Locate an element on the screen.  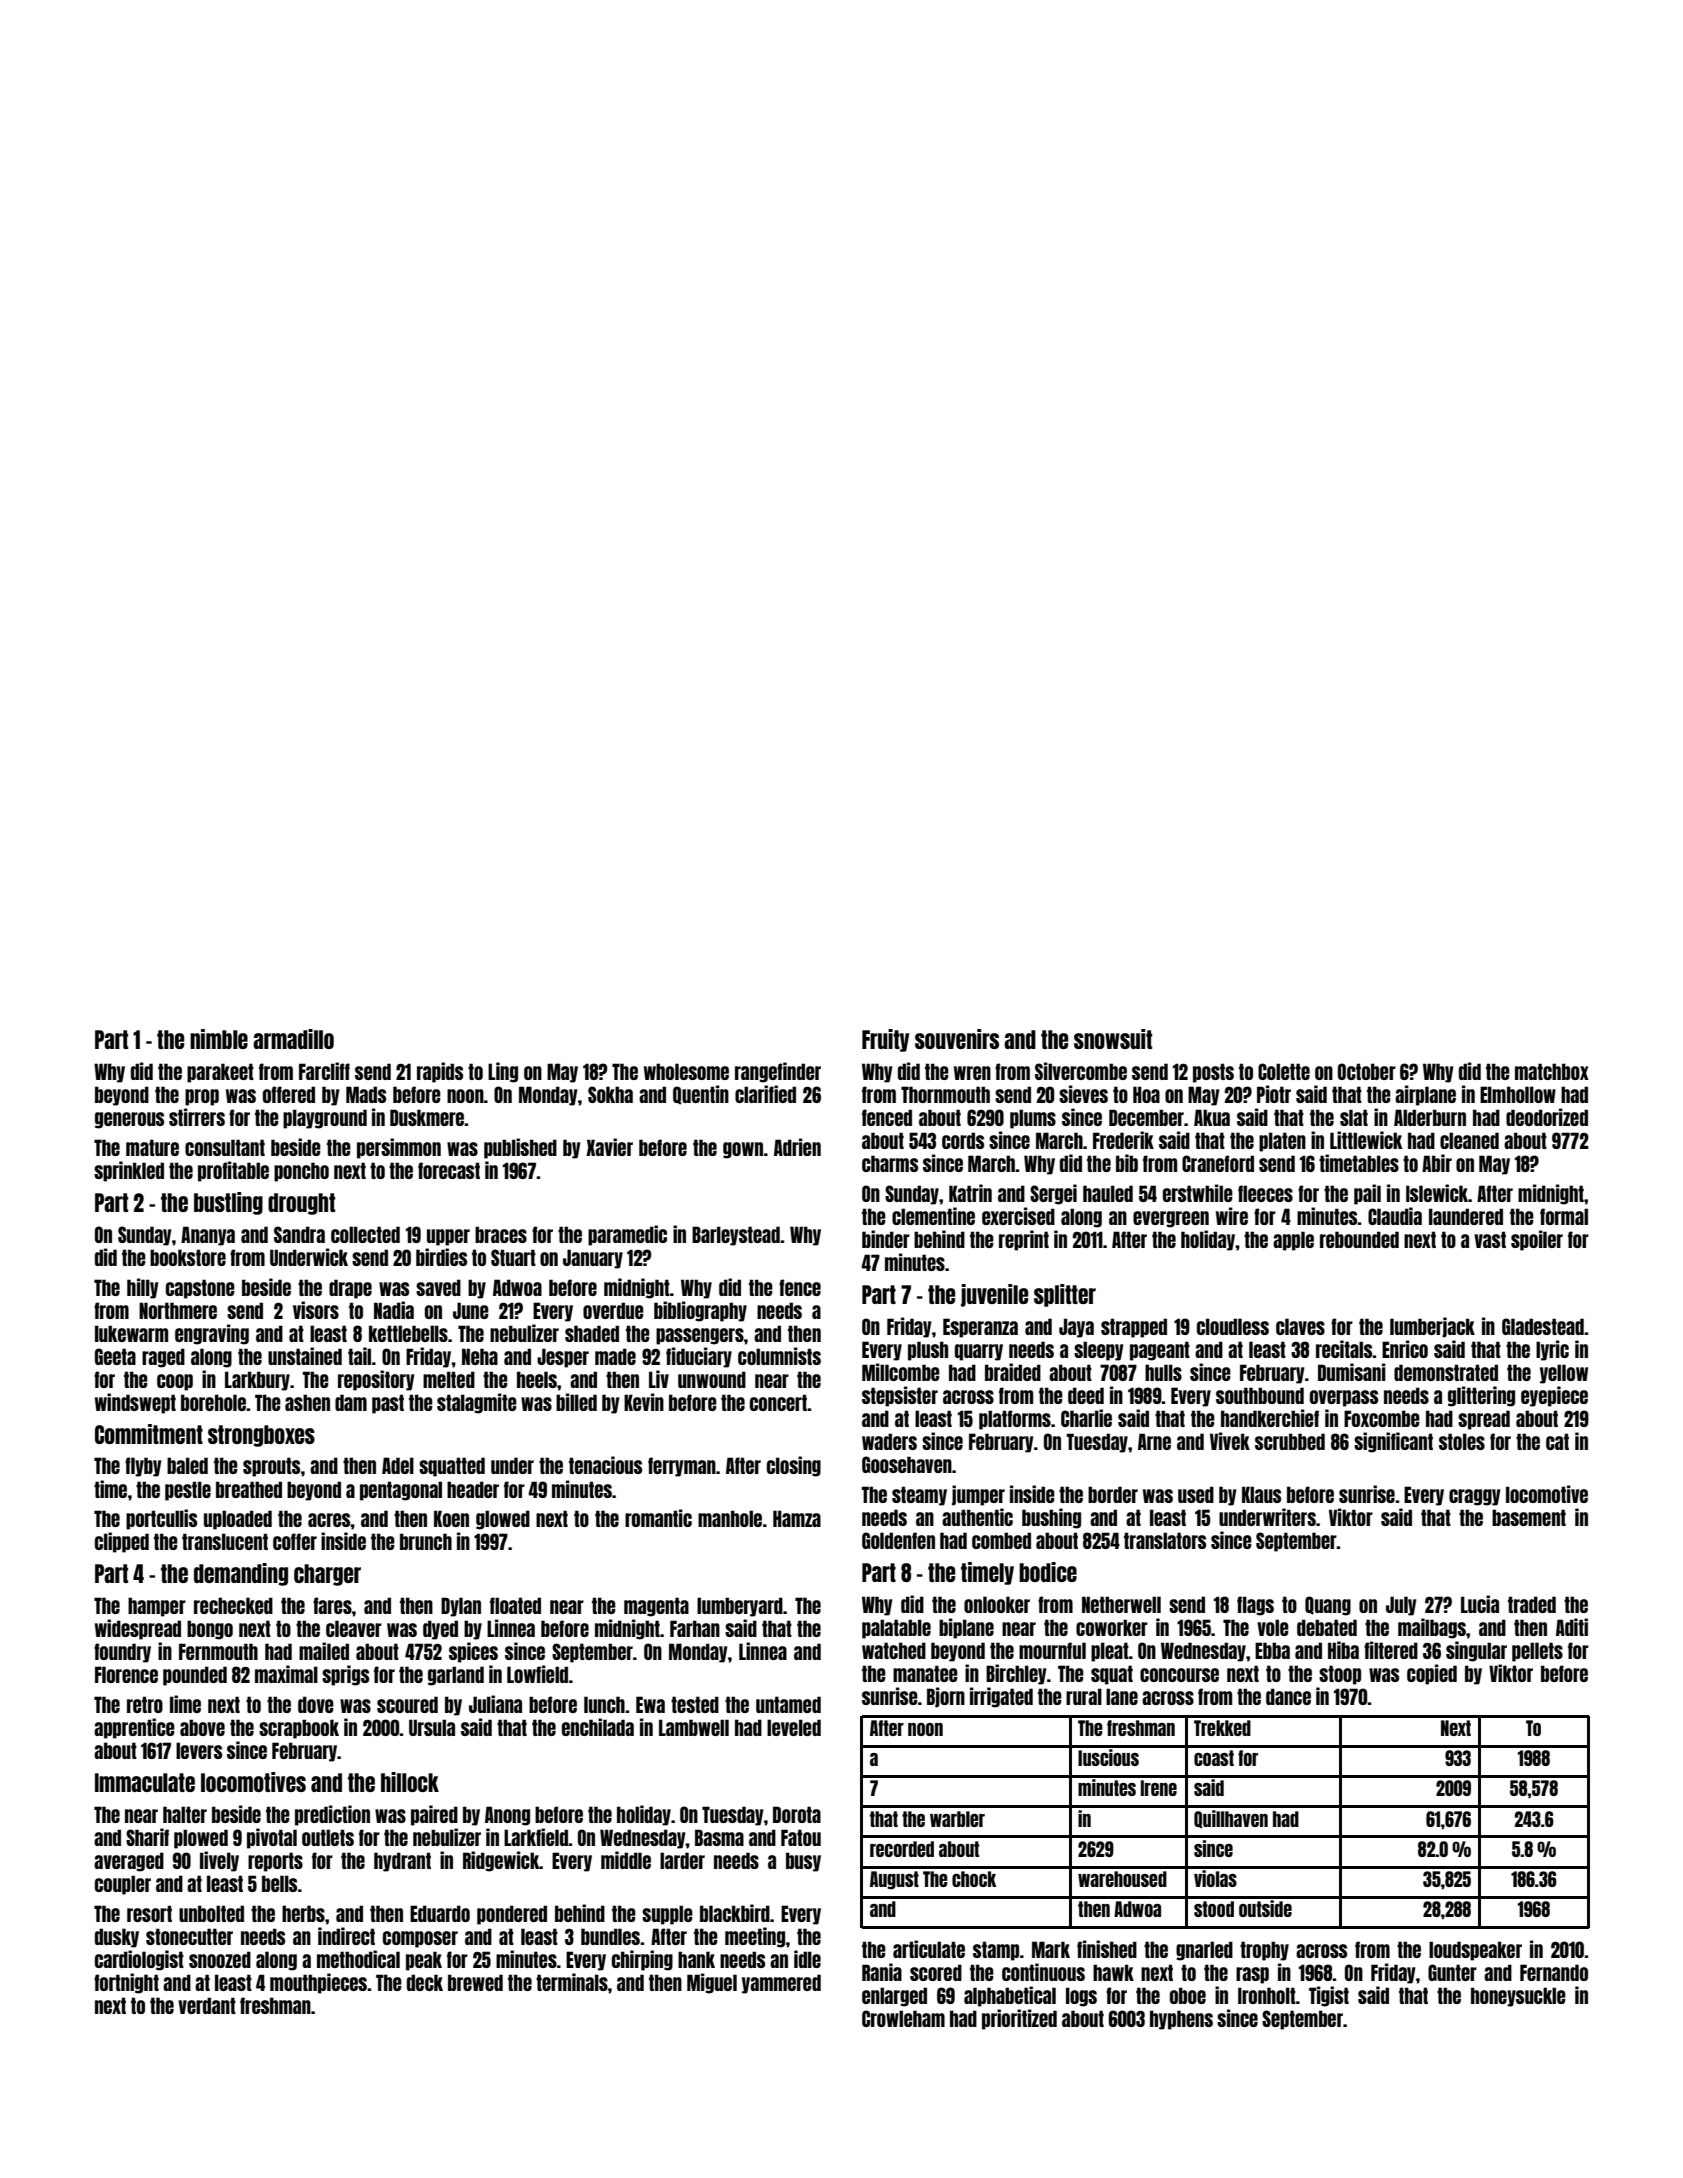
Crowleham is located at coordinates (903, 2018).
